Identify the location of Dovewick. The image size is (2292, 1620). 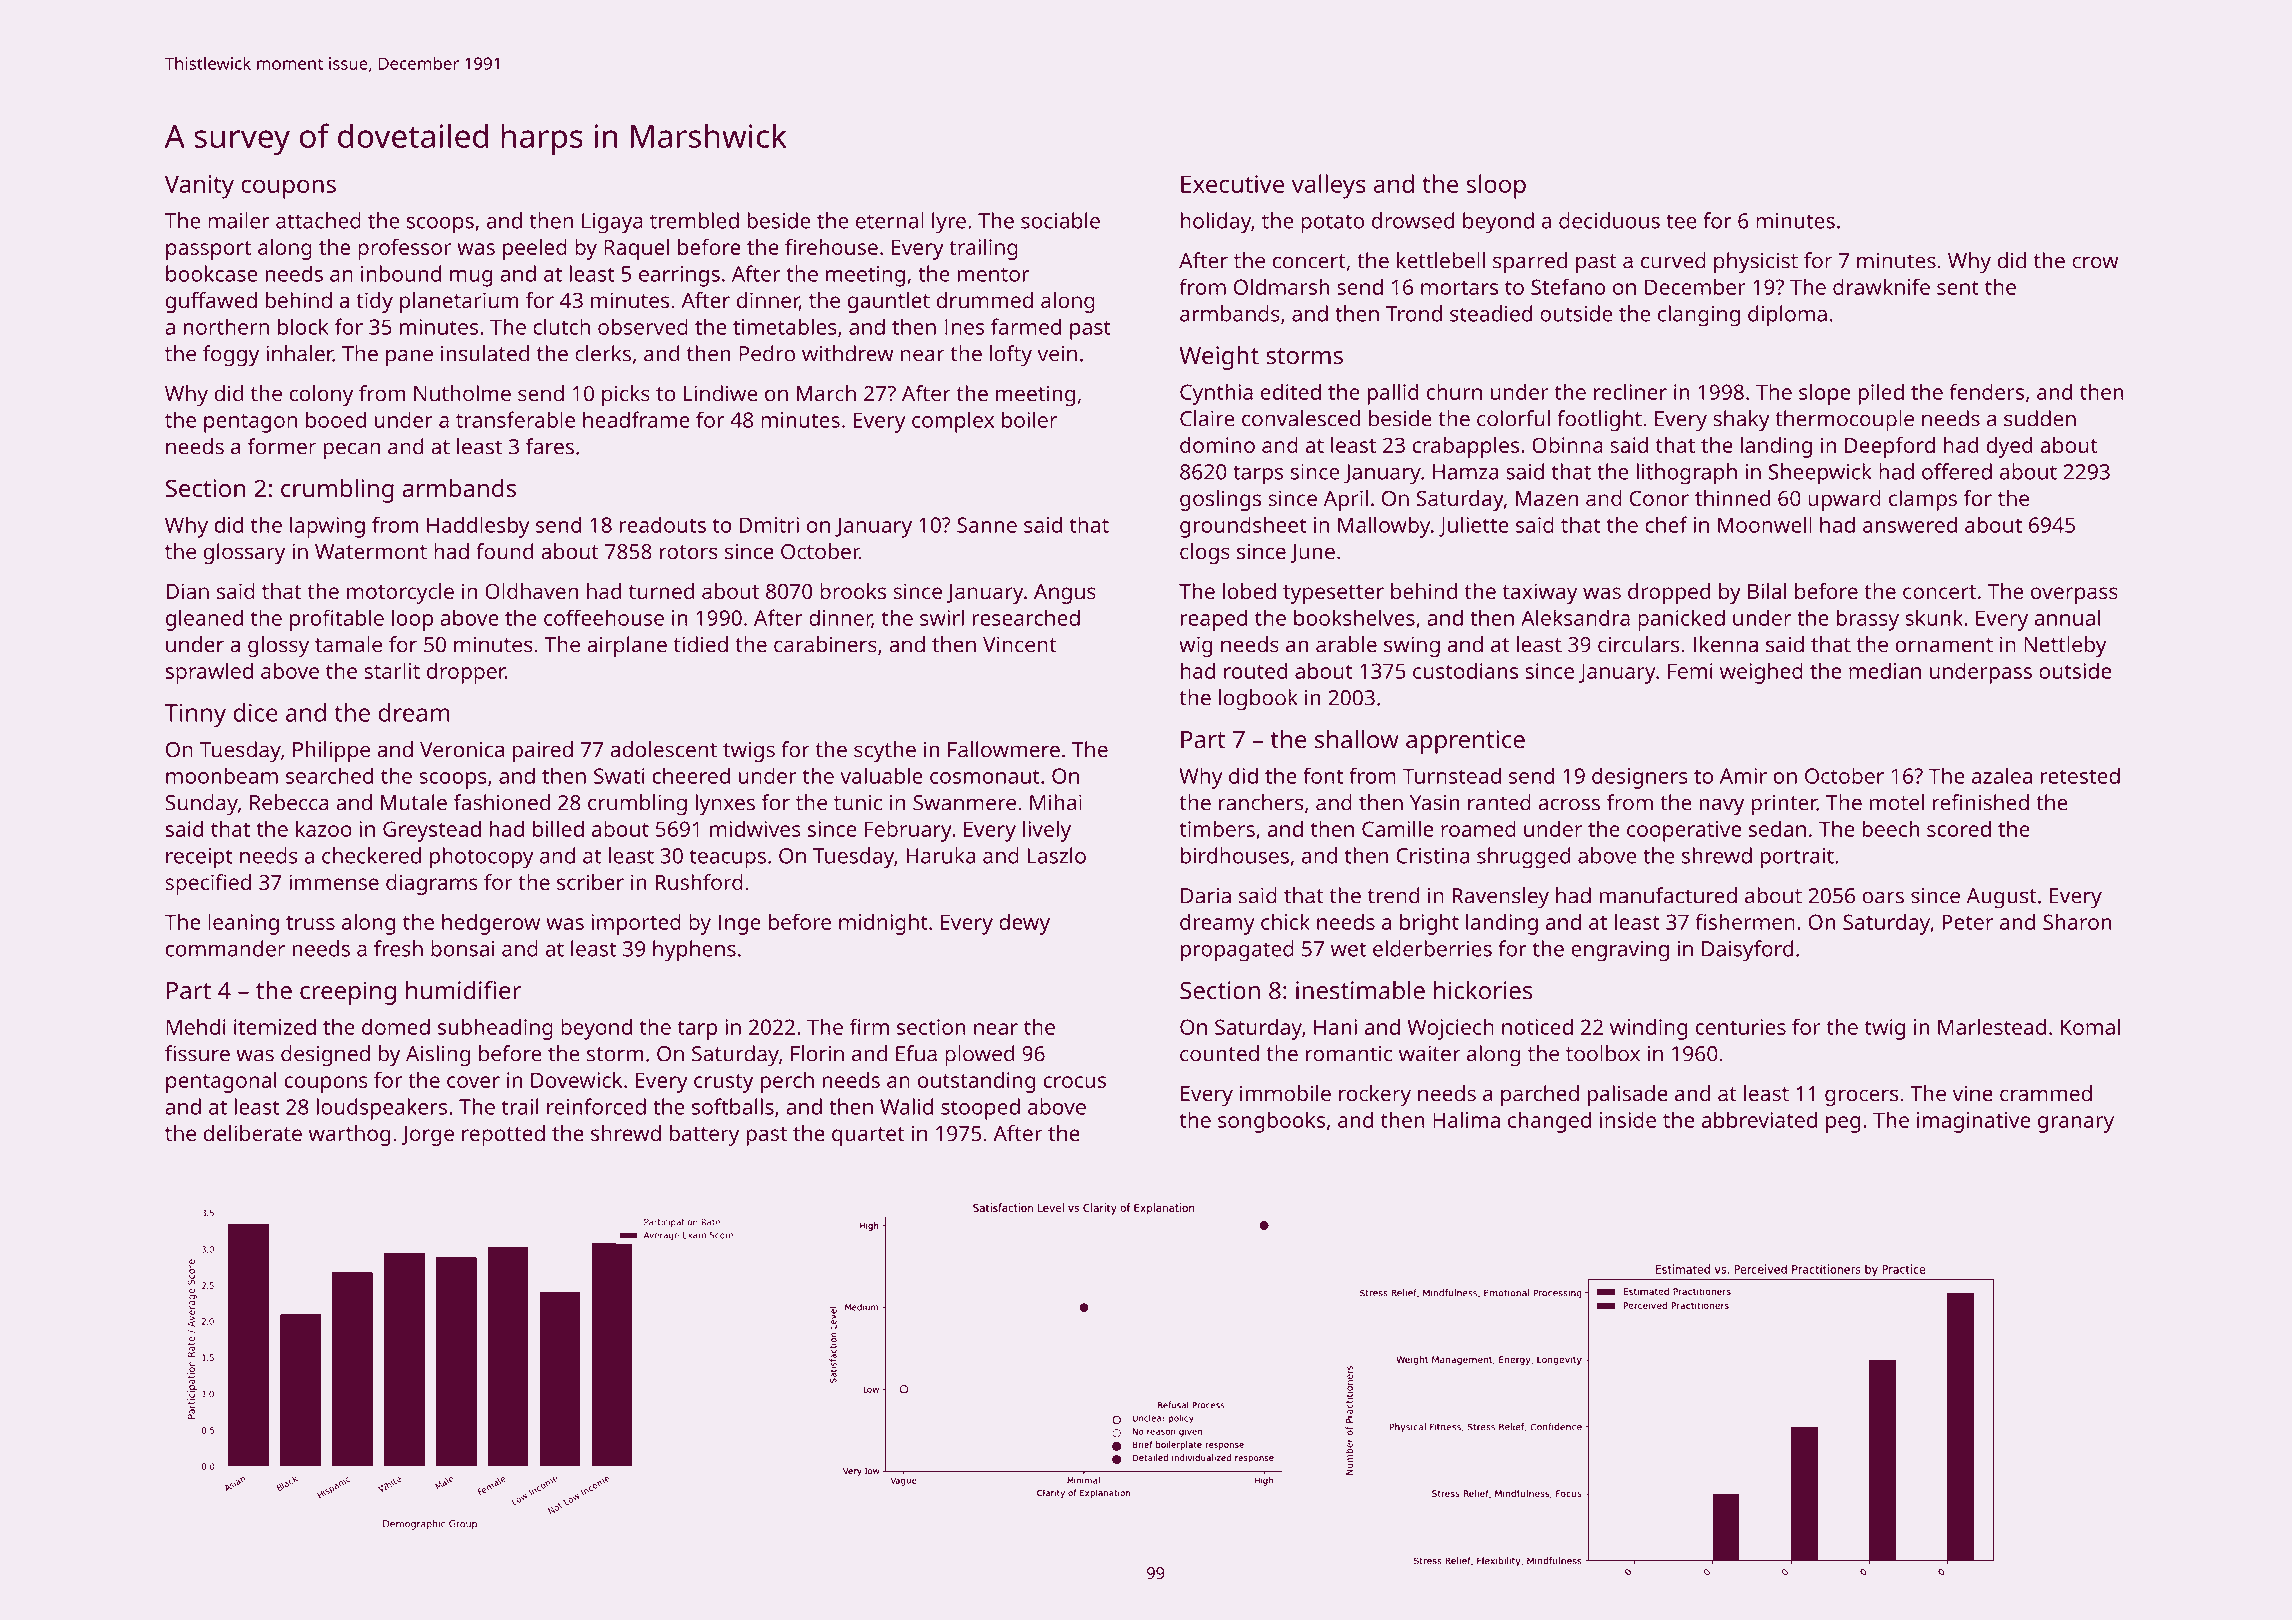
(576, 1080).
